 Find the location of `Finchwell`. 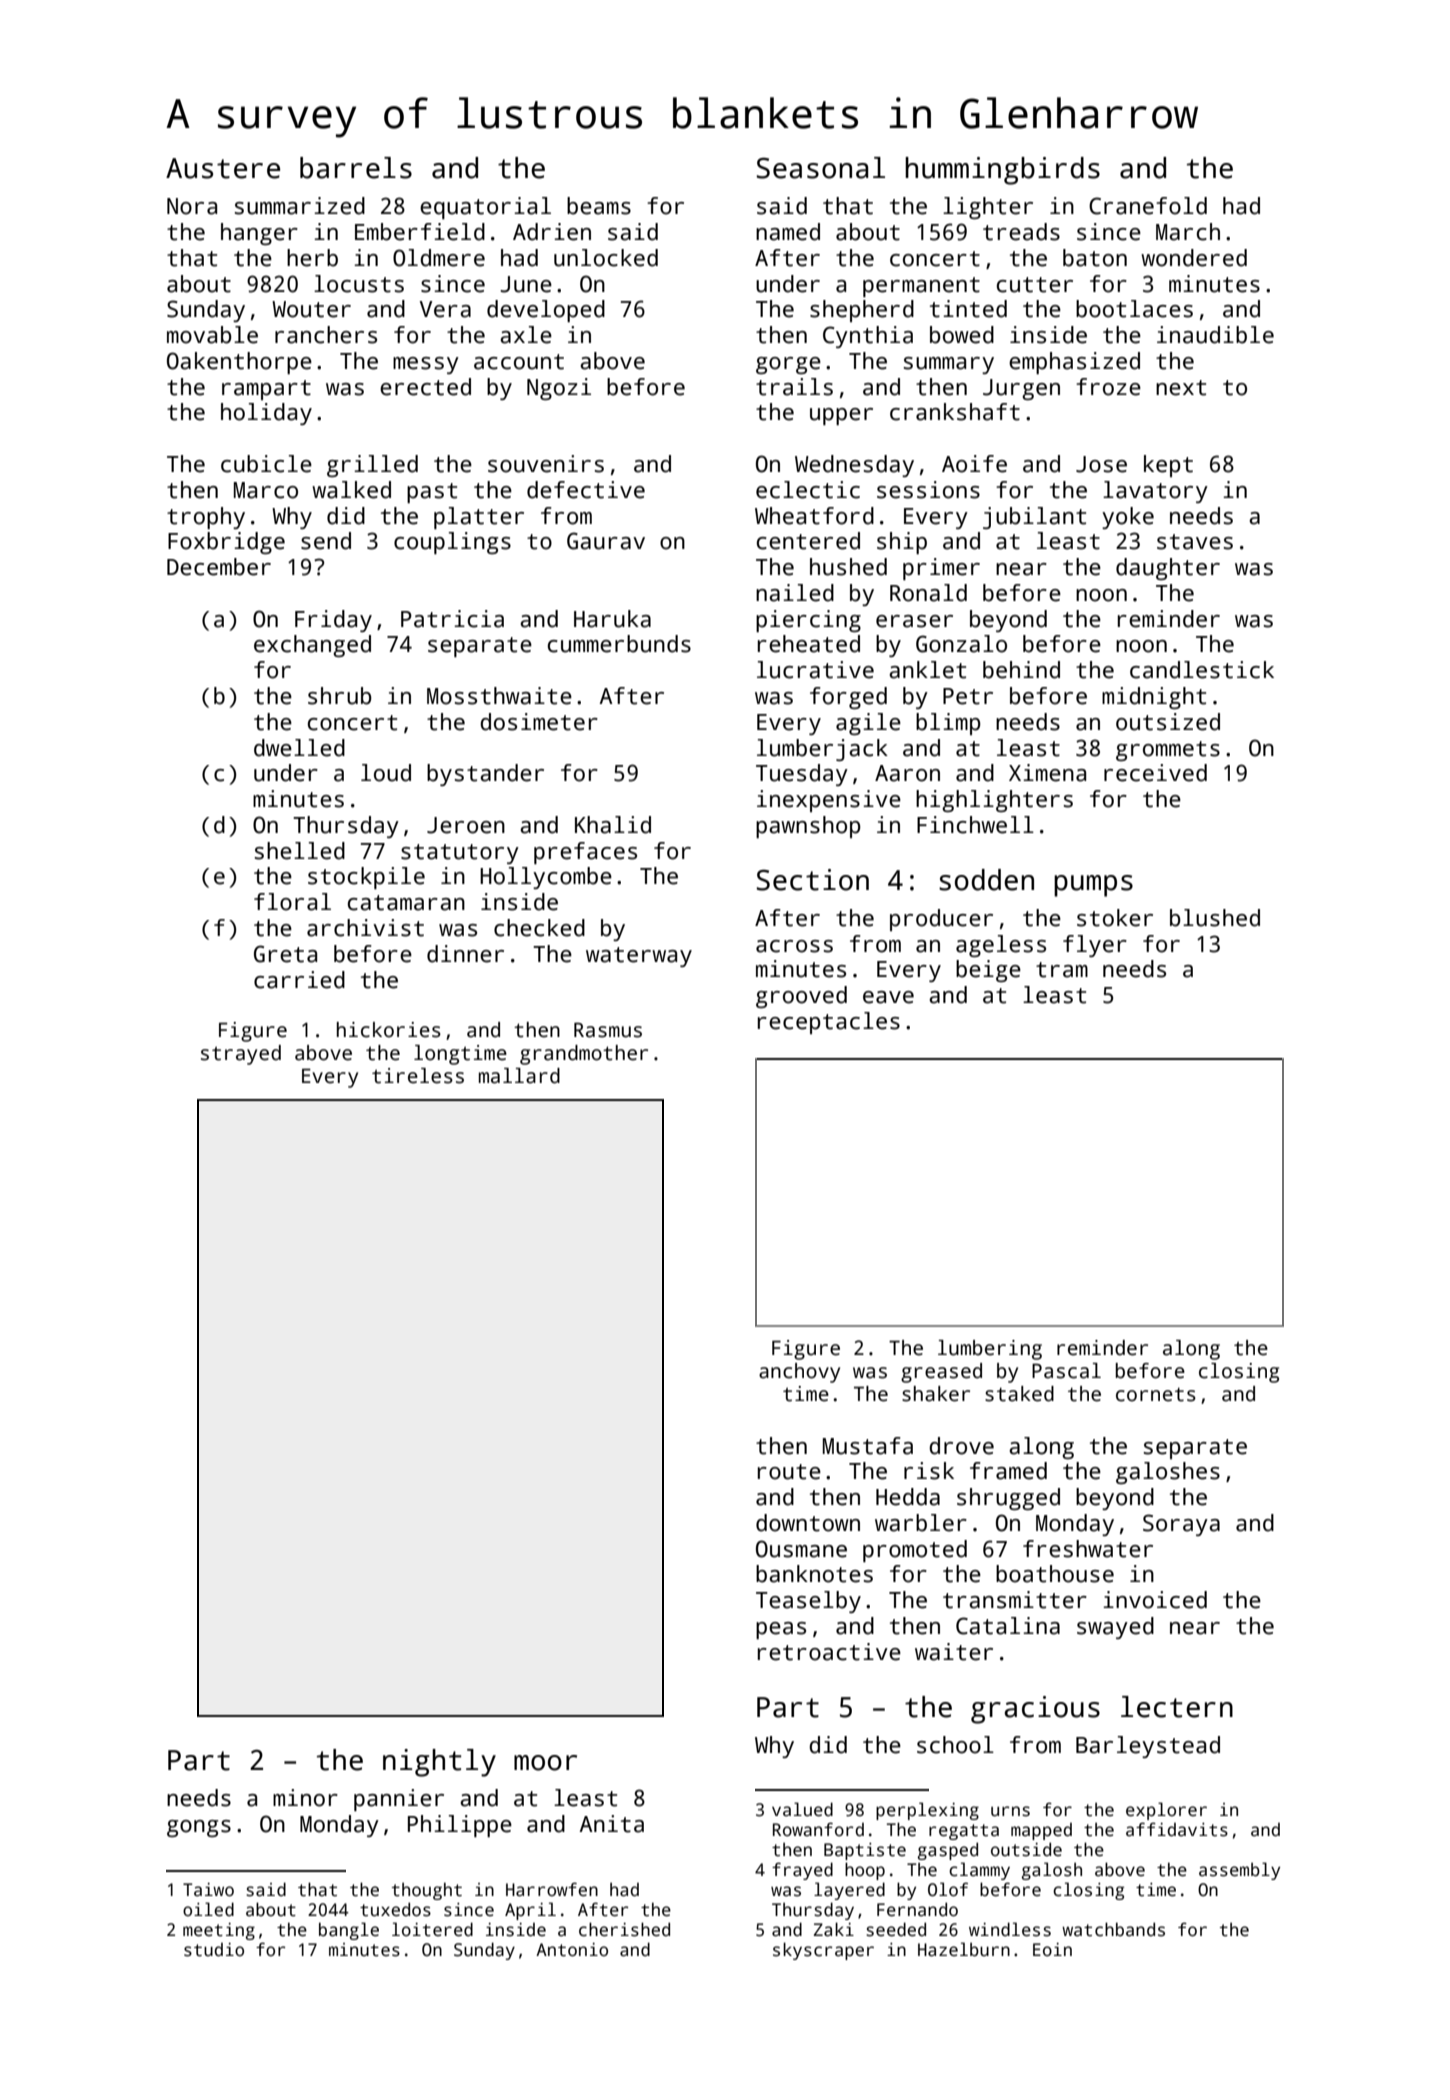

Finchwell is located at coordinates (975, 825).
